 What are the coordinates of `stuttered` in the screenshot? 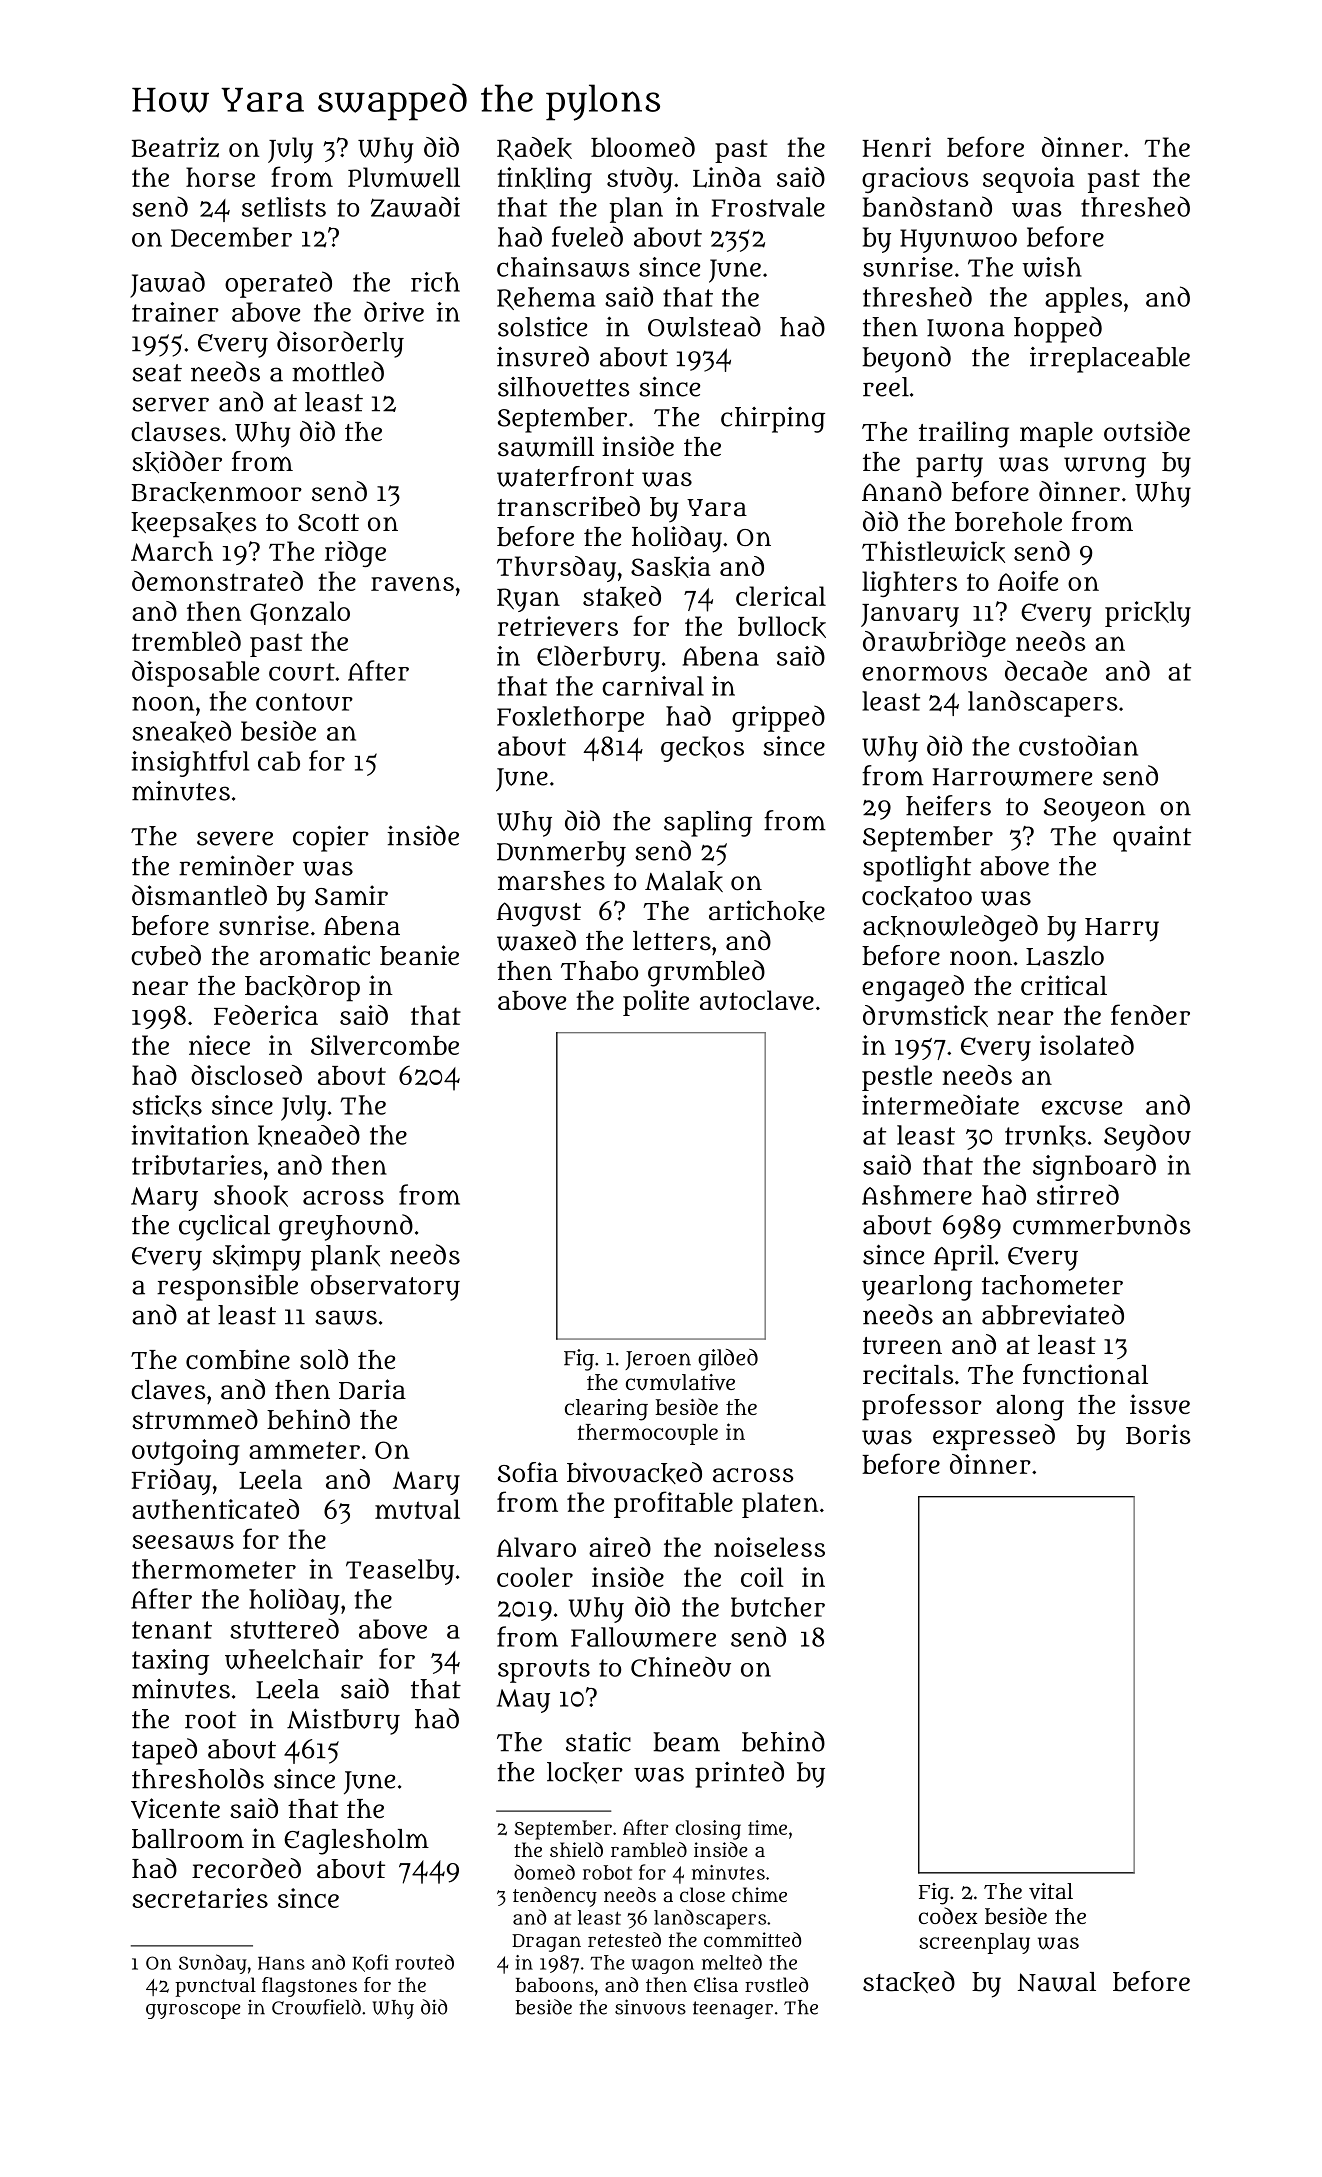 It's located at (284, 1628).
